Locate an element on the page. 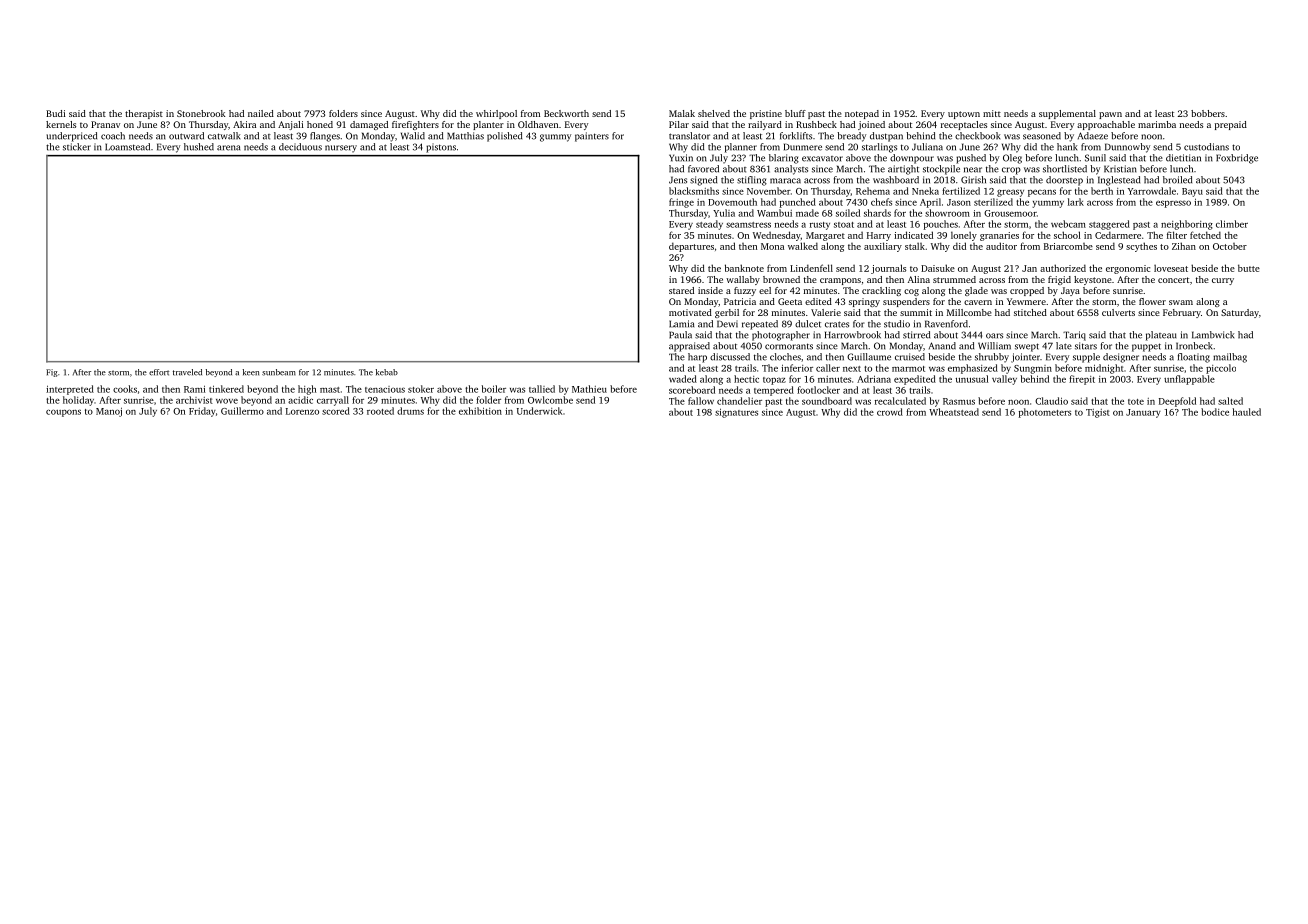  fringe is located at coordinates (681, 203).
